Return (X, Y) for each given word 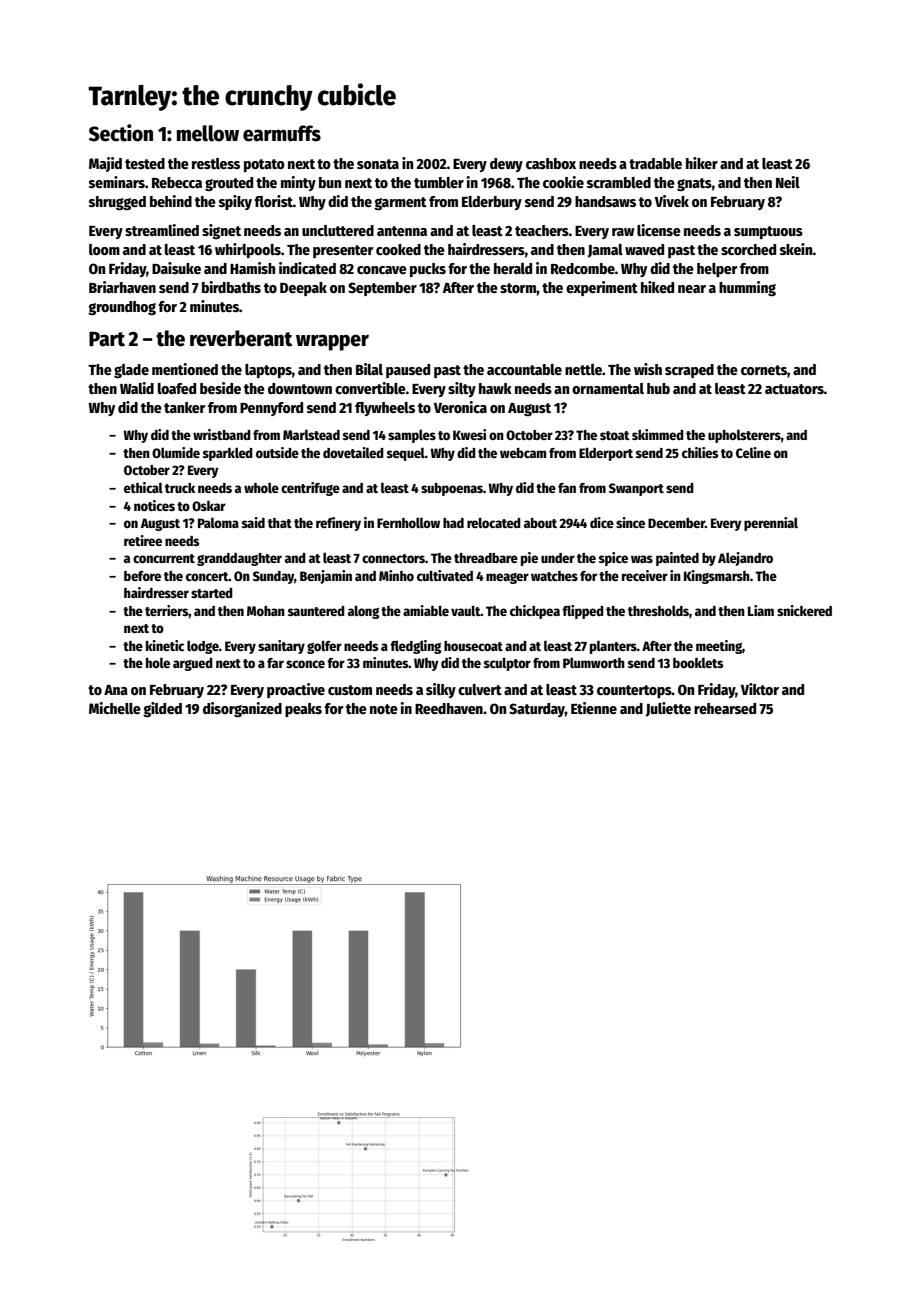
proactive (296, 690)
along (363, 612)
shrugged (117, 203)
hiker (702, 163)
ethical (143, 487)
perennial (771, 524)
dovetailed (353, 452)
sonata (378, 164)
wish (648, 369)
